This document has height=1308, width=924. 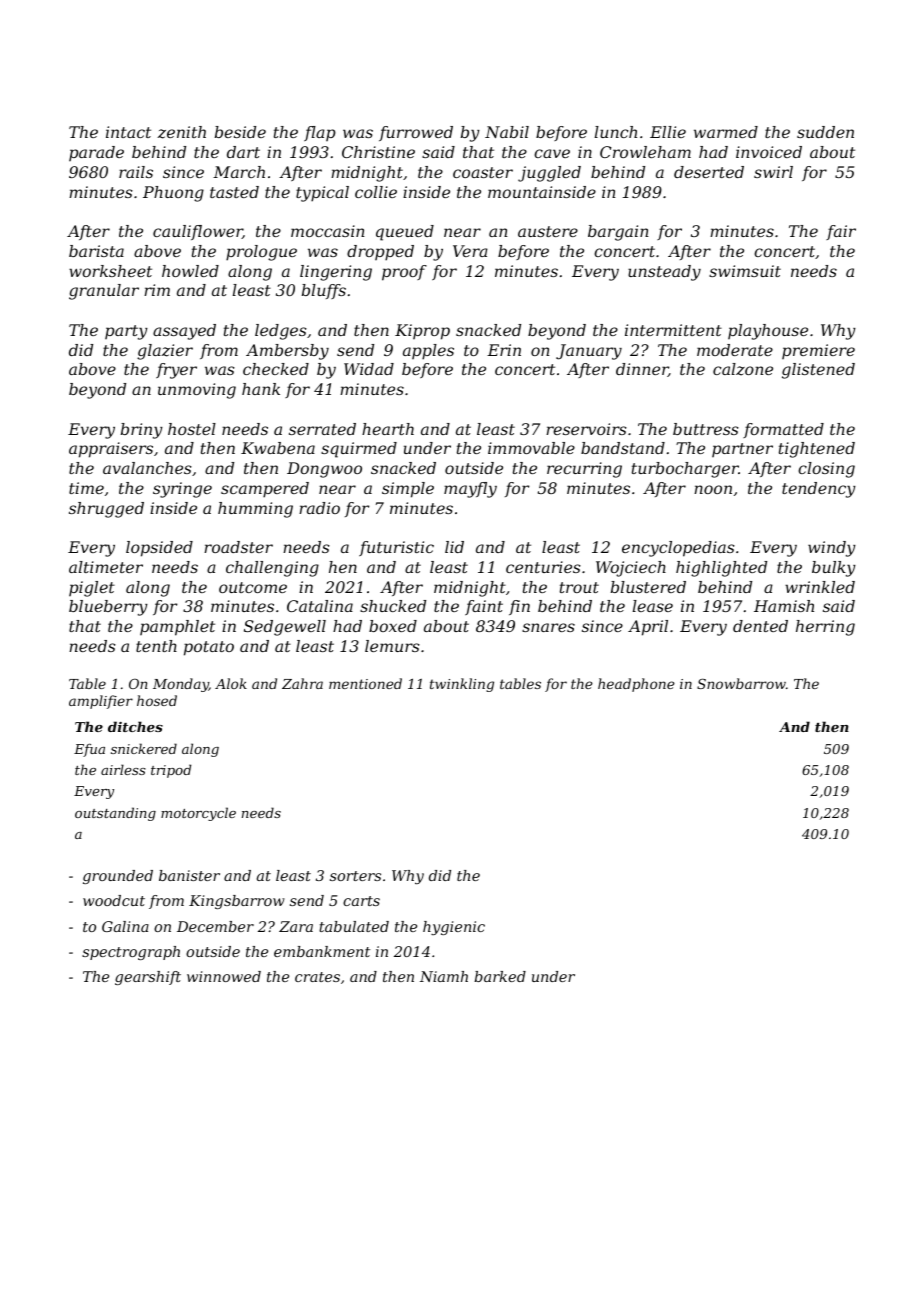 What do you see at coordinates (741, 683) in the document?
I see `Snowbarrow` at bounding box center [741, 683].
